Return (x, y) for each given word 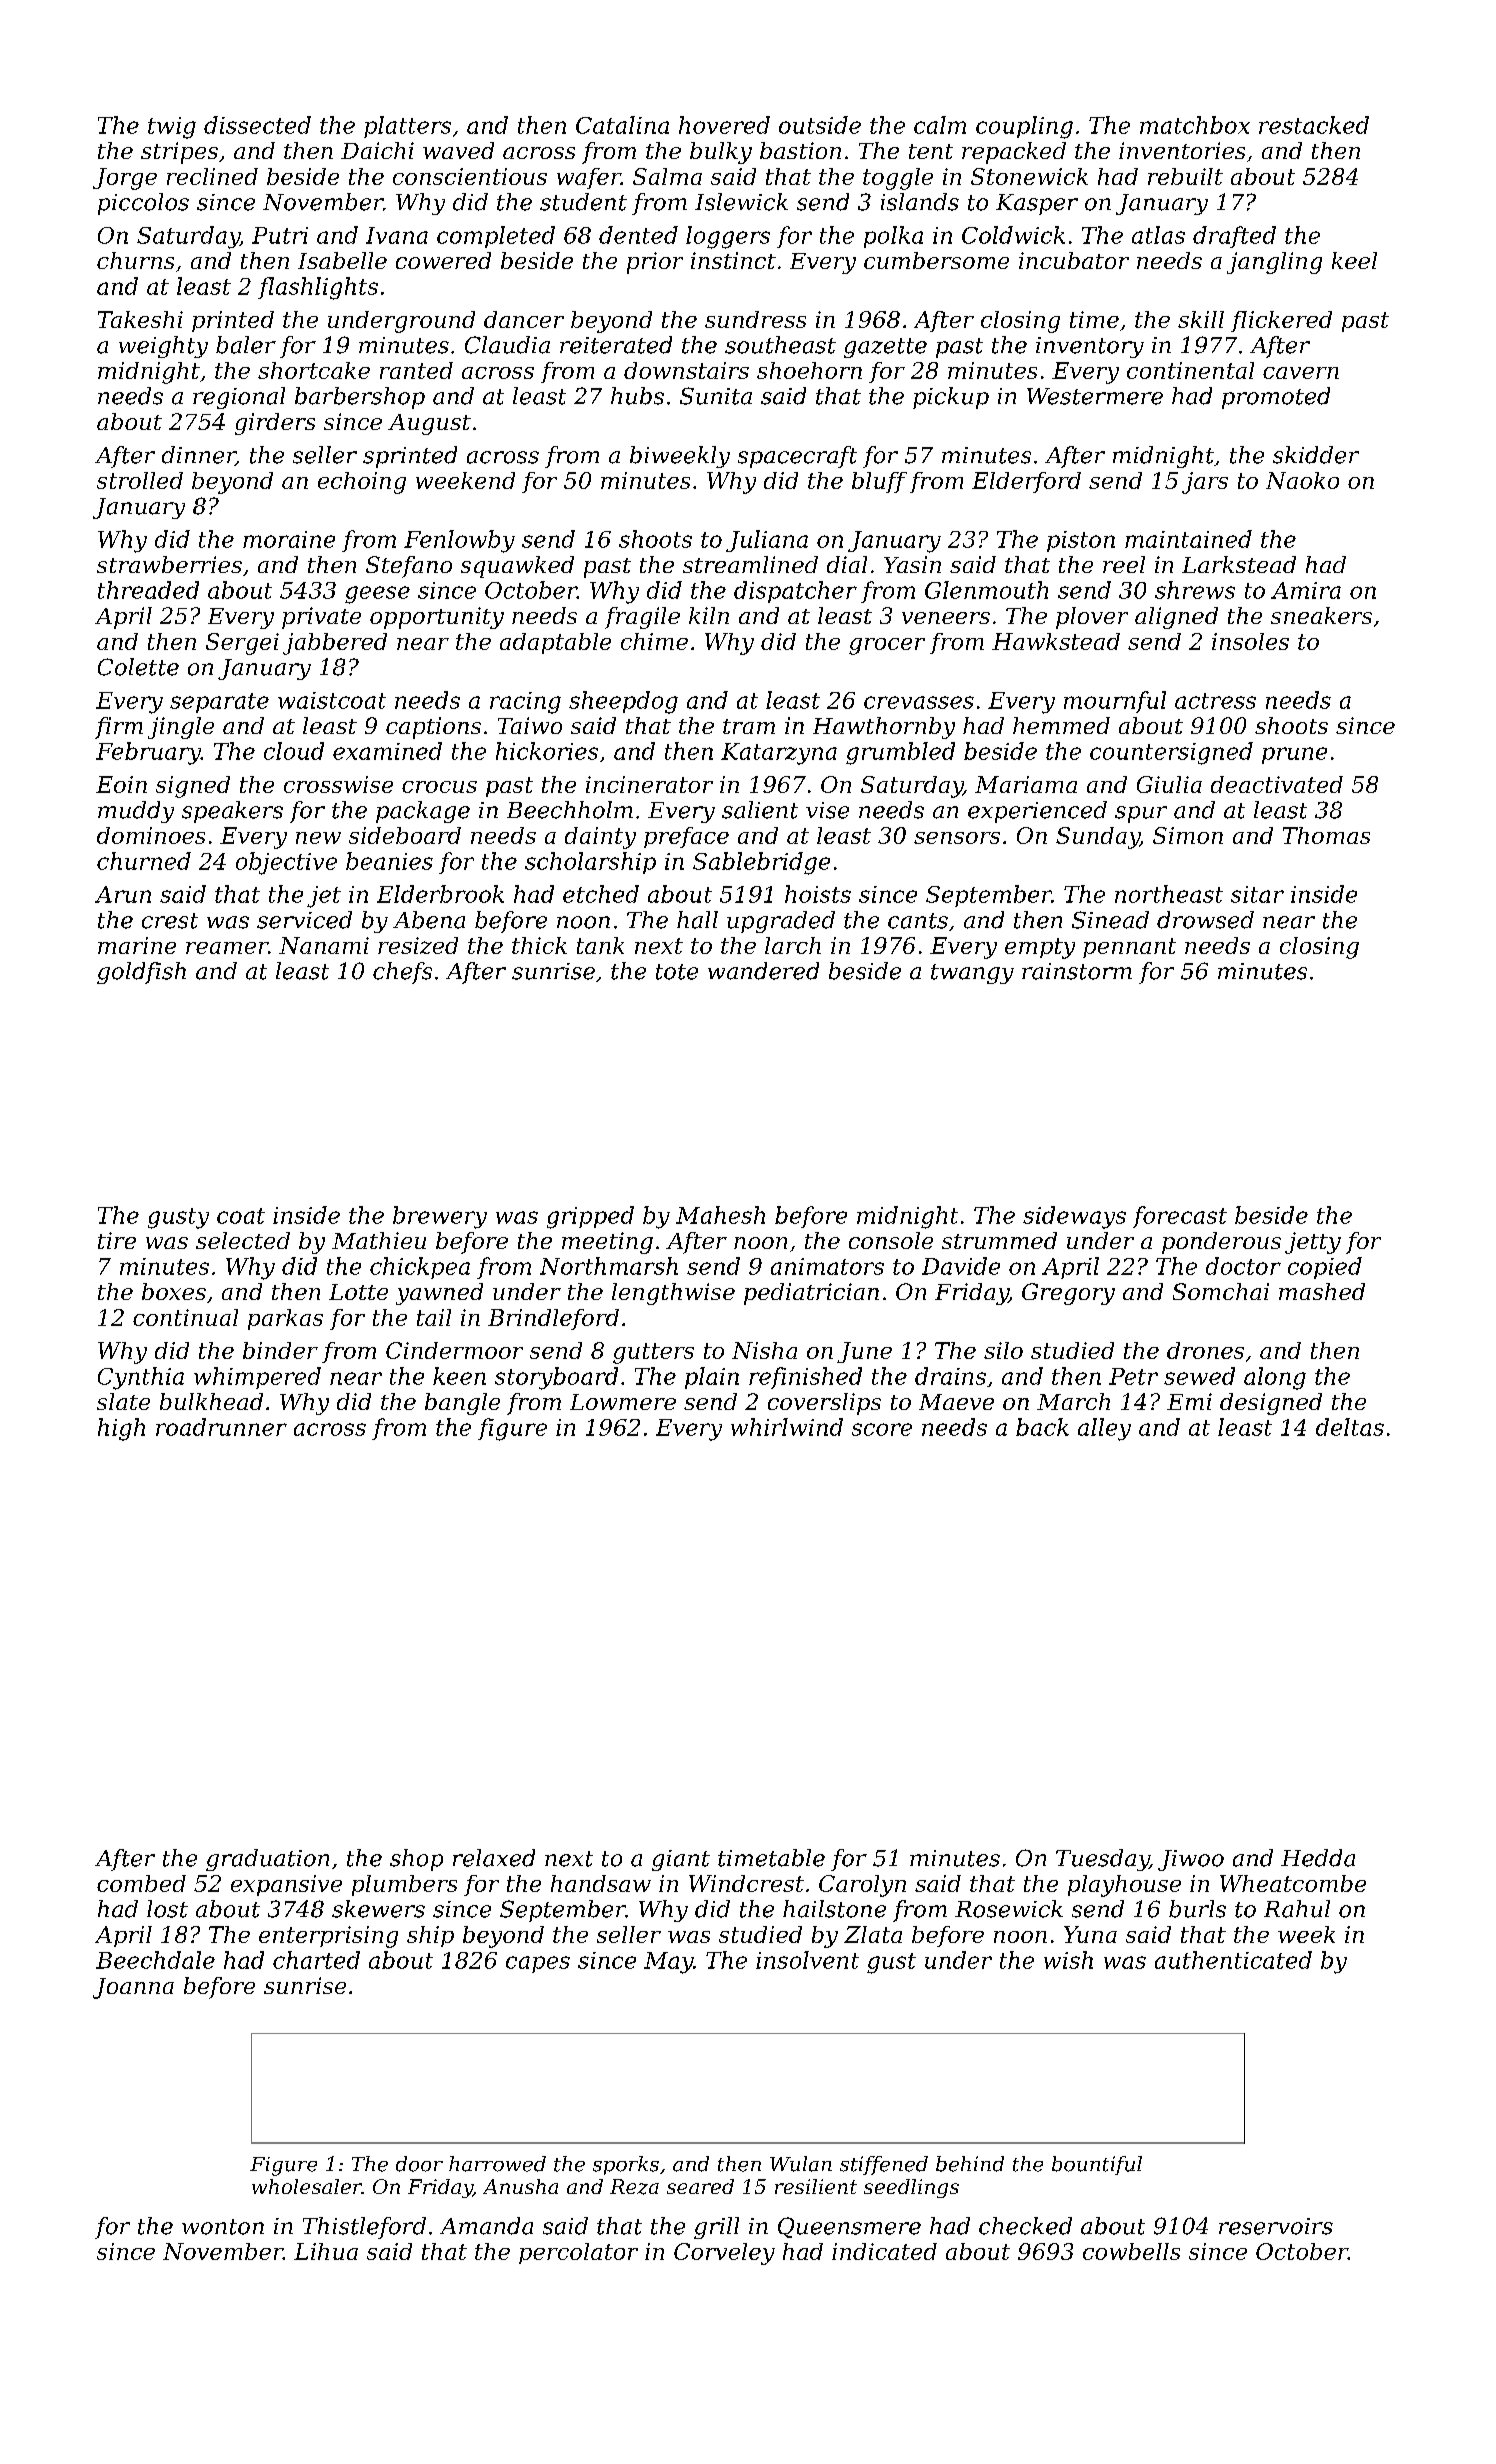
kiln (709, 615)
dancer (524, 319)
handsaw (601, 1883)
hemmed (1061, 725)
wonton (223, 2227)
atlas (1158, 235)
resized (418, 945)
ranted (416, 370)
